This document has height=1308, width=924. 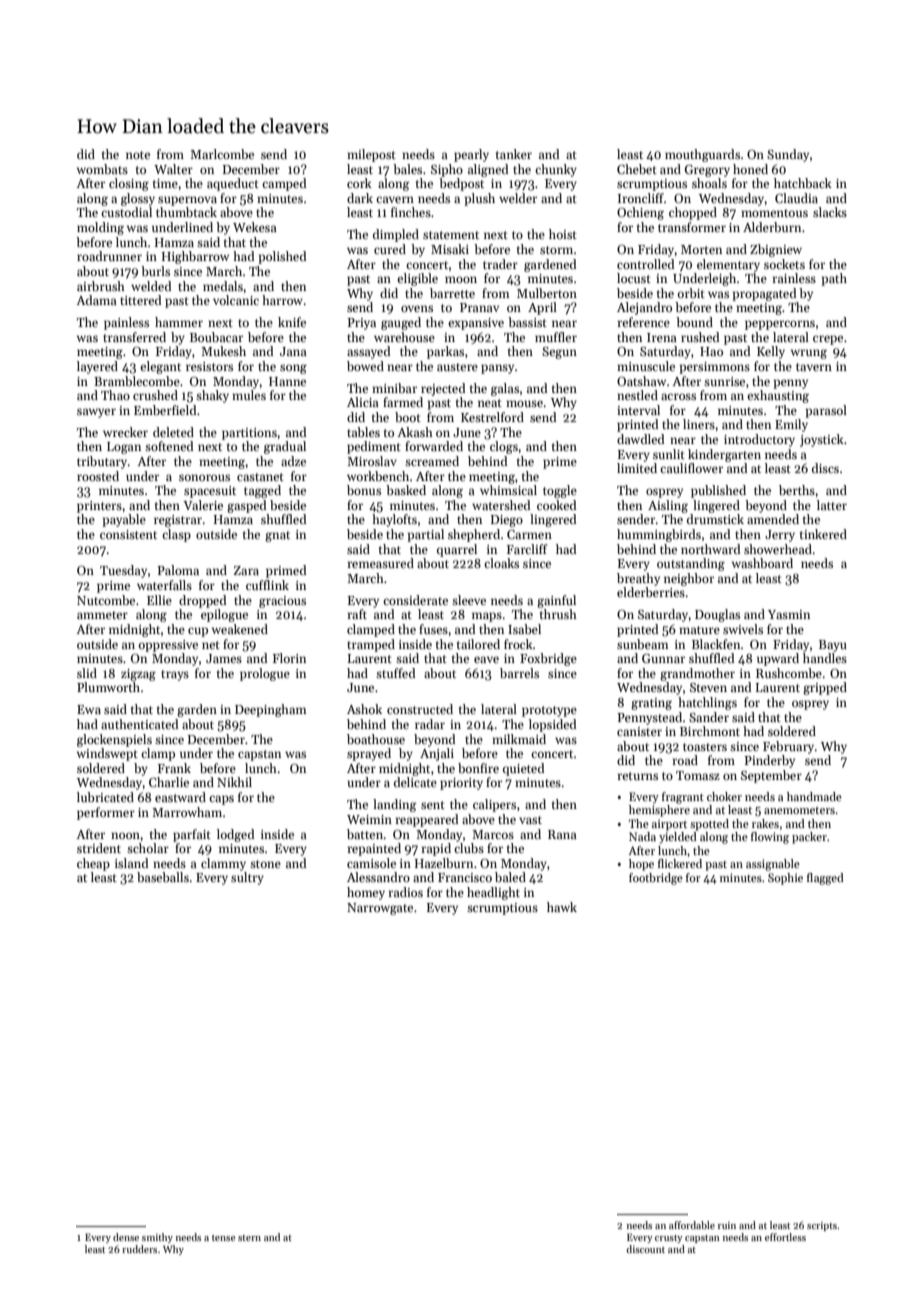 What do you see at coordinates (249, 1238) in the document?
I see `stern` at bounding box center [249, 1238].
